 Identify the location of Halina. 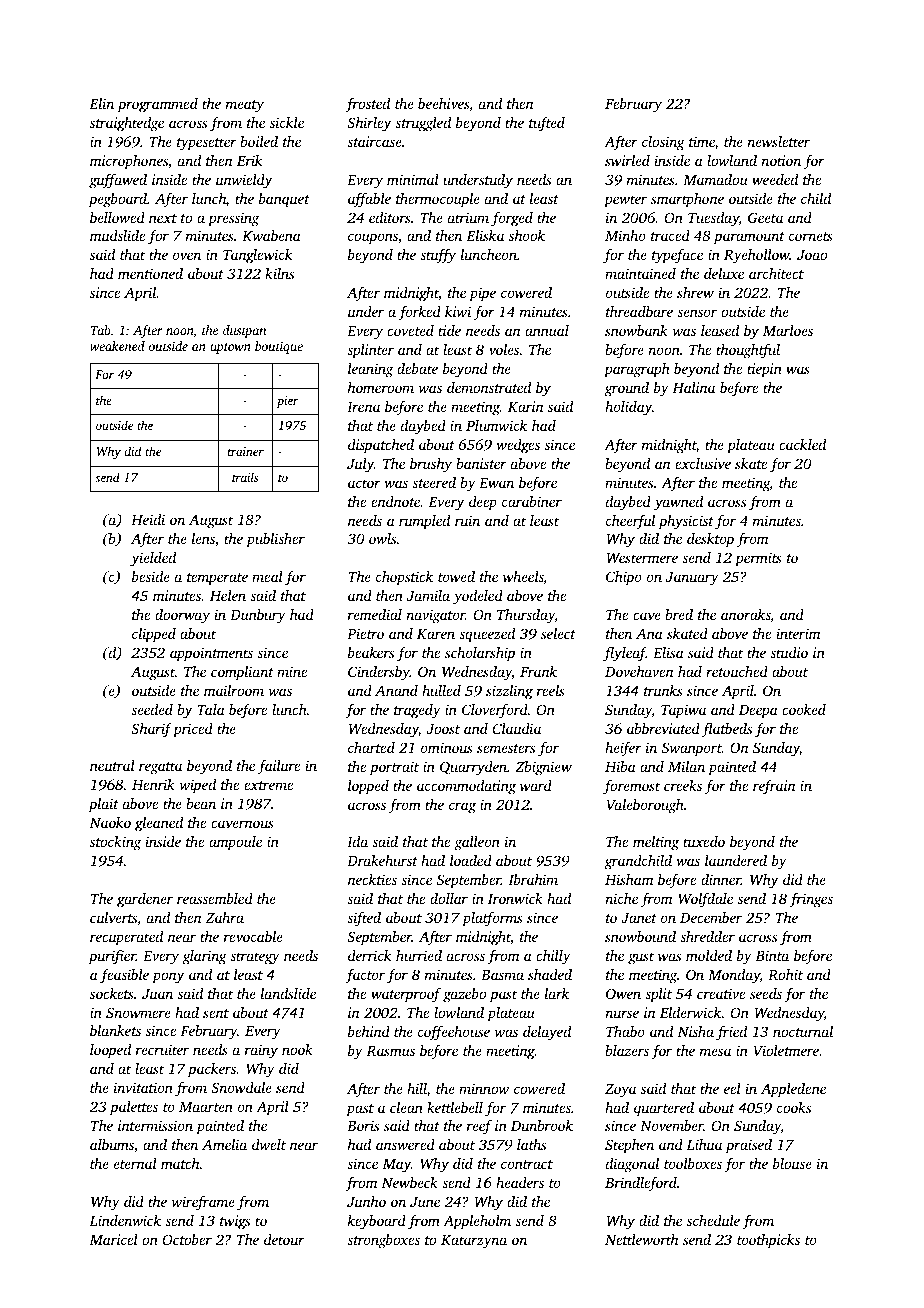
(693, 387).
